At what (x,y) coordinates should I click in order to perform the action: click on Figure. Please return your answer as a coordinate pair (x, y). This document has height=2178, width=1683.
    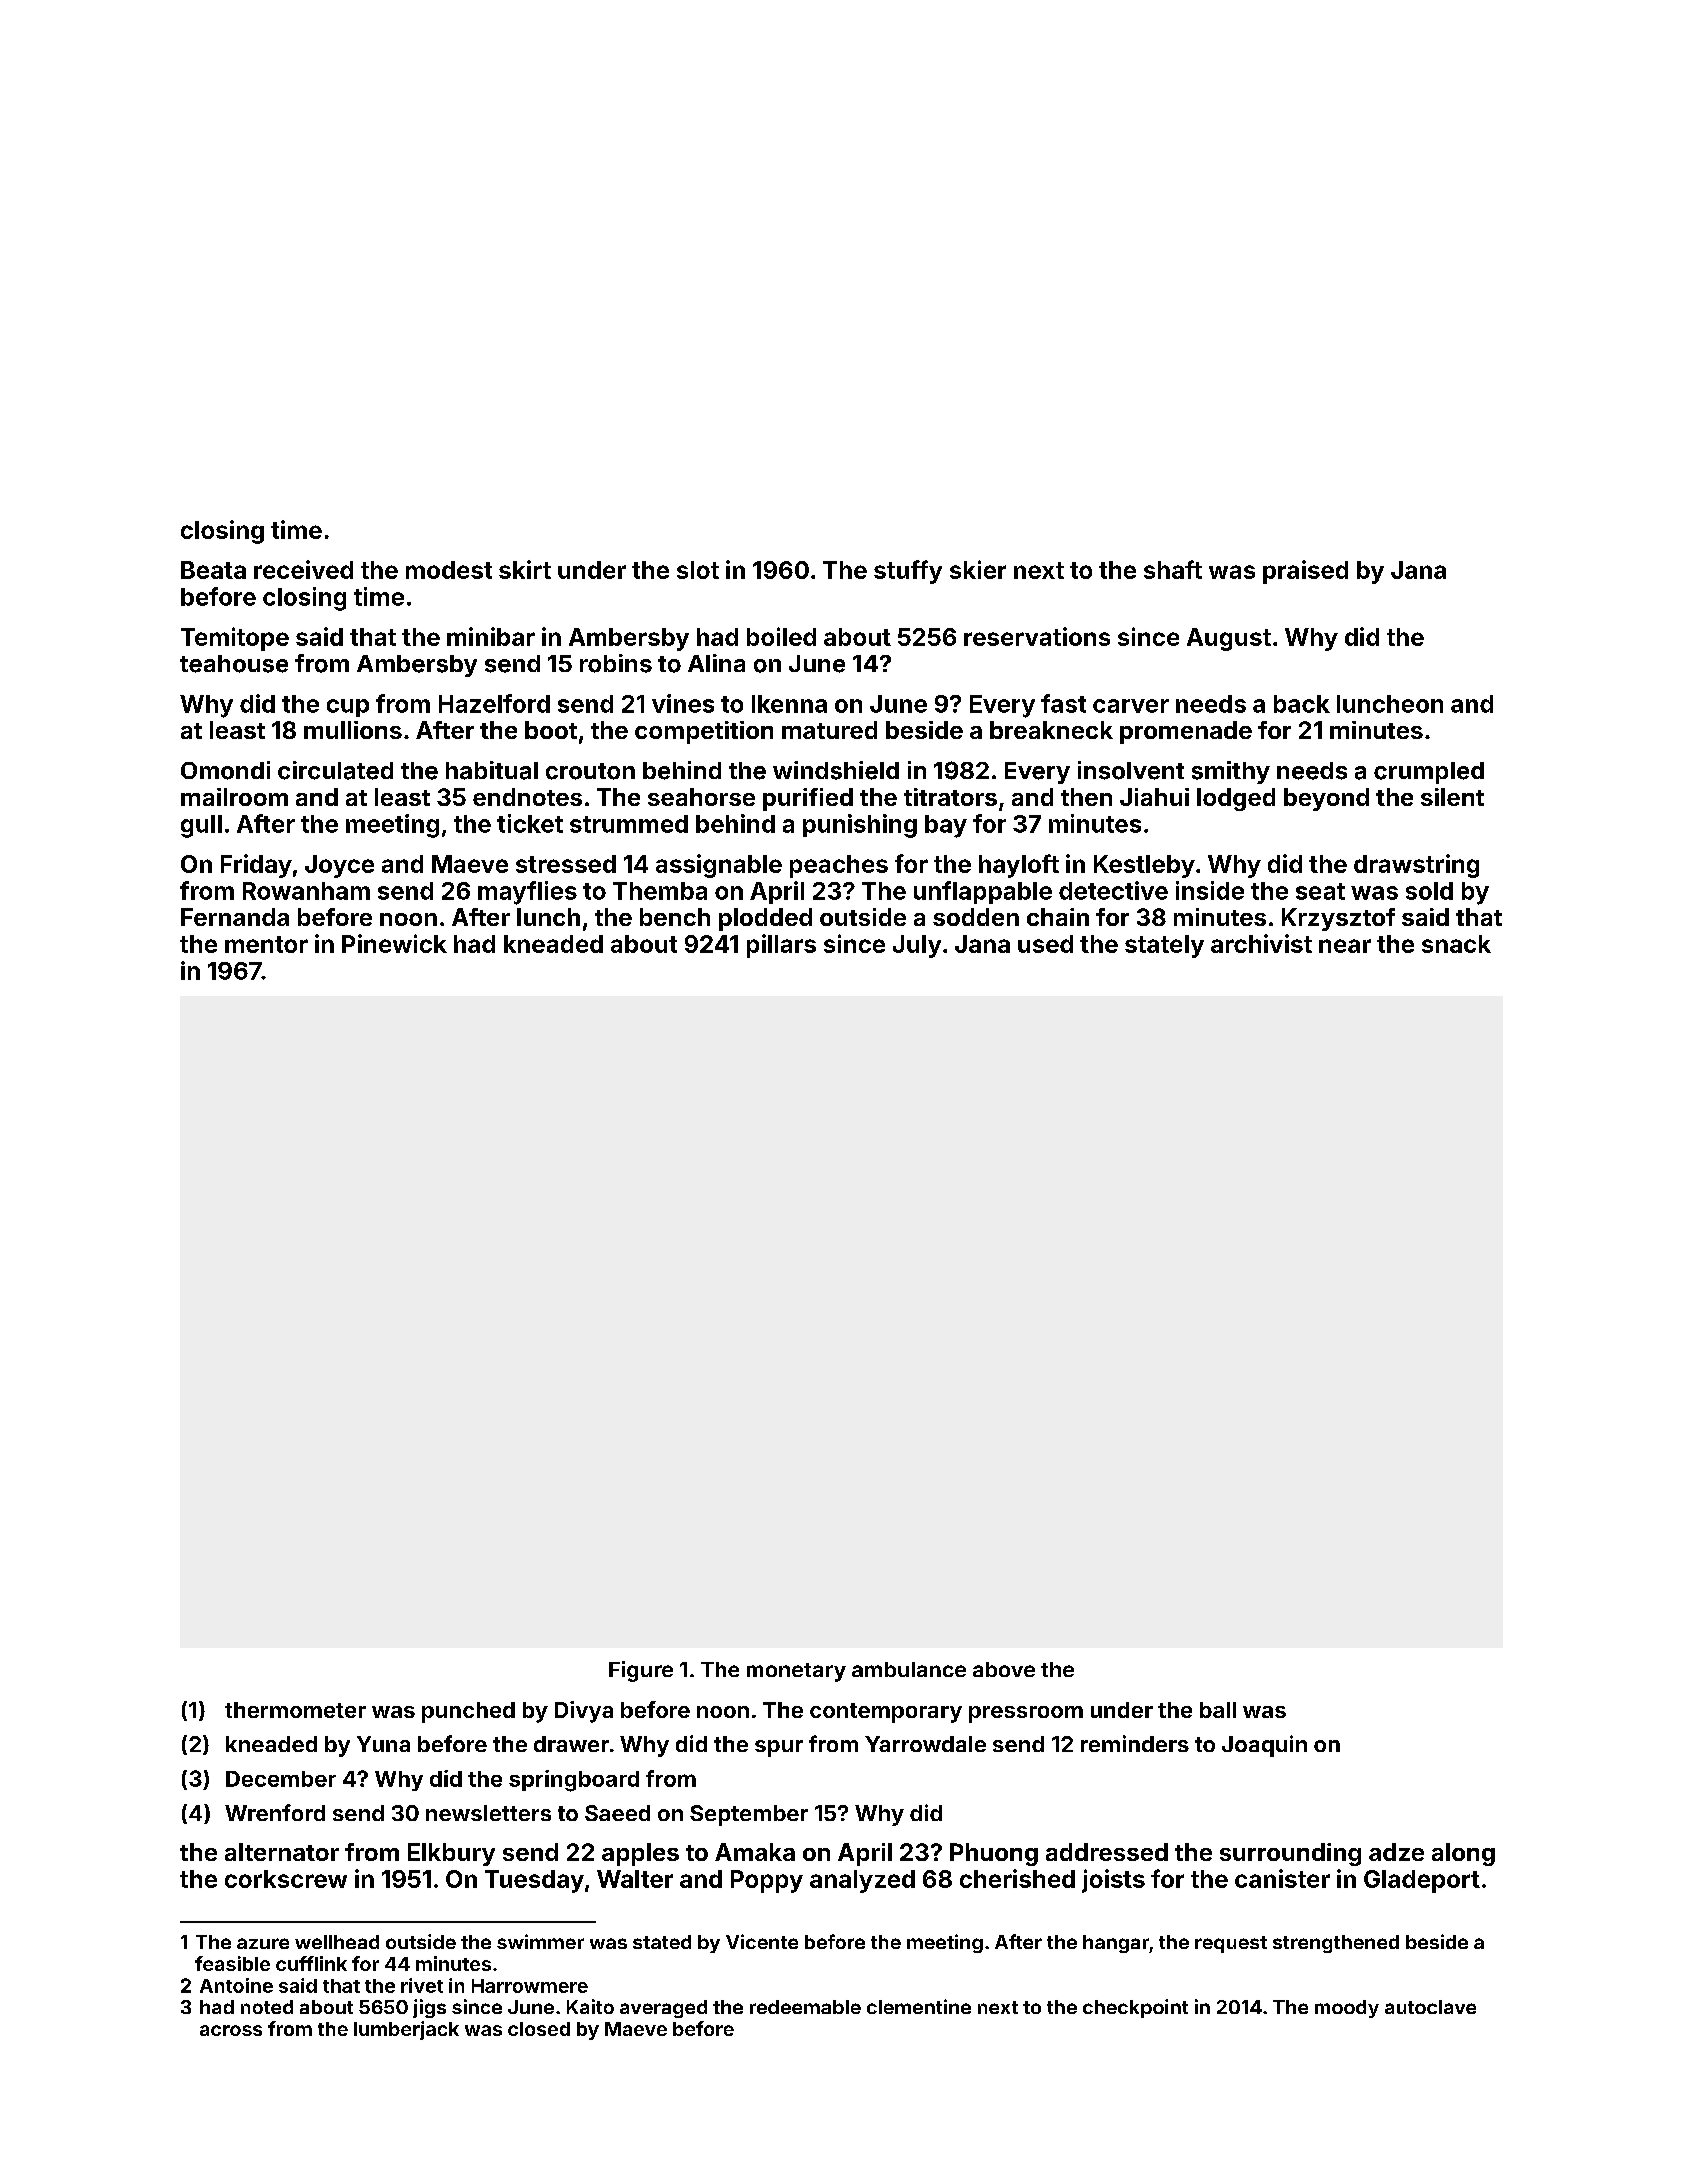
    Looking at the image, I should click on (641, 1671).
